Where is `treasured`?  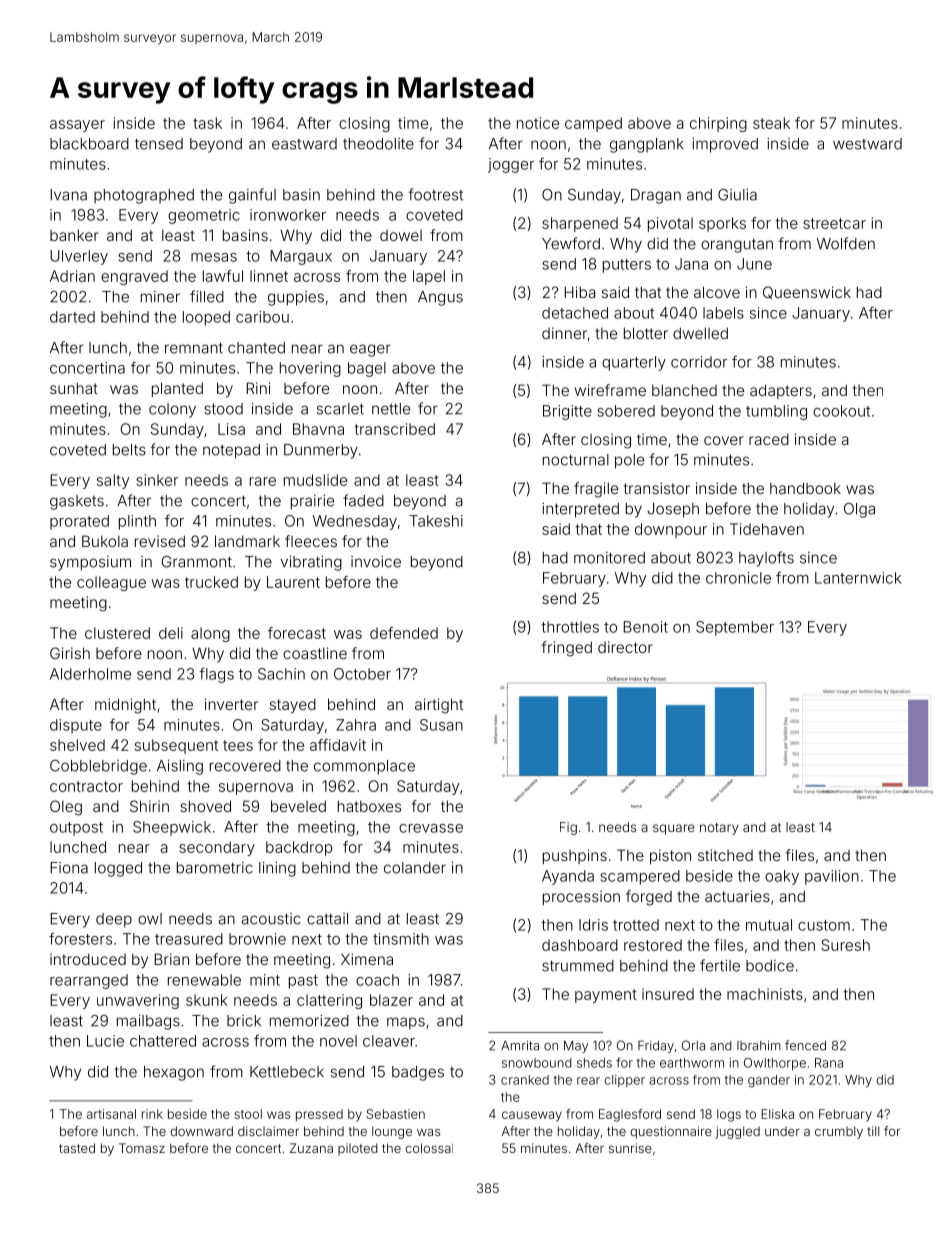 treasured is located at coordinates (189, 939).
